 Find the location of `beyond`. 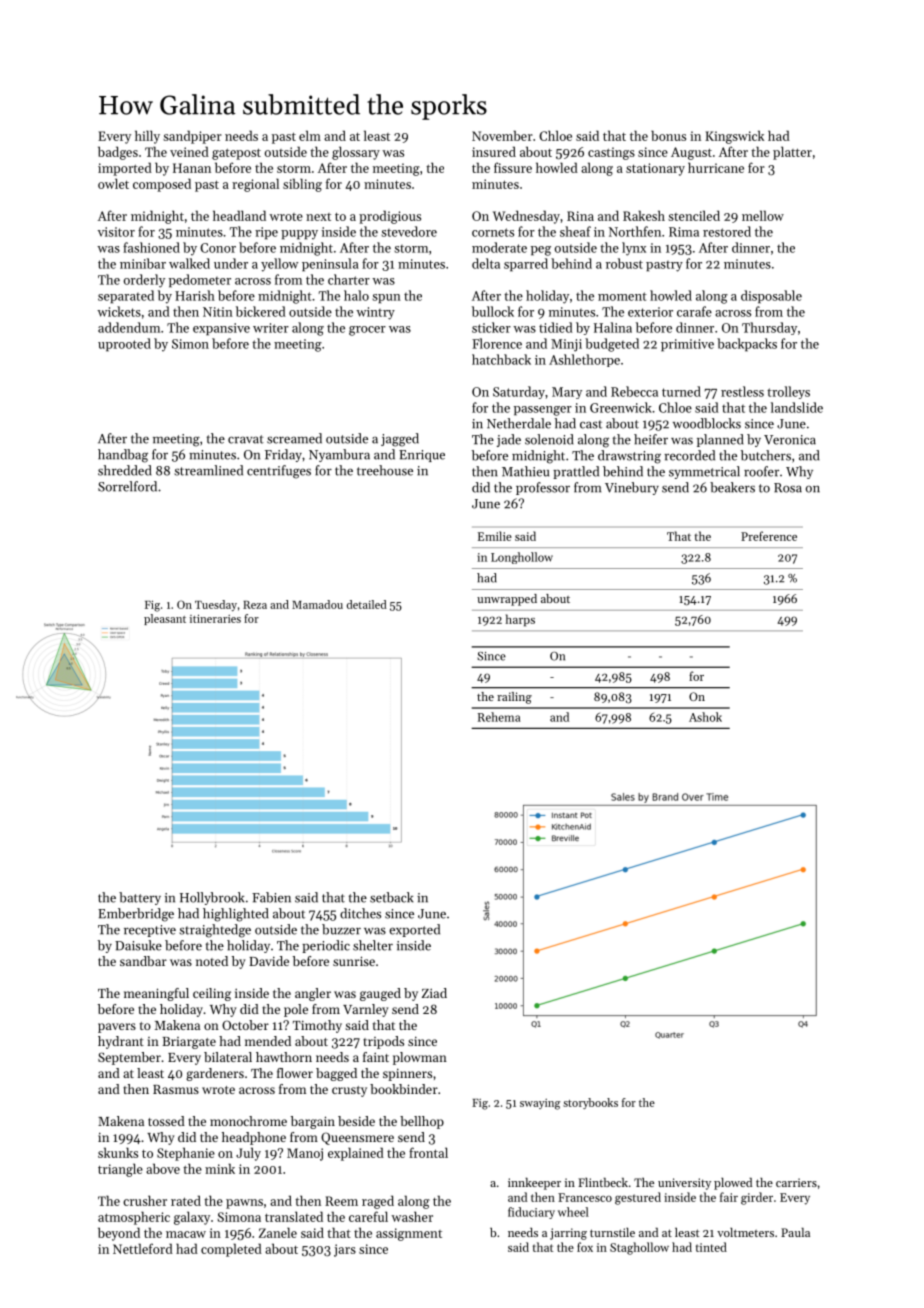

beyond is located at coordinates (119, 1234).
